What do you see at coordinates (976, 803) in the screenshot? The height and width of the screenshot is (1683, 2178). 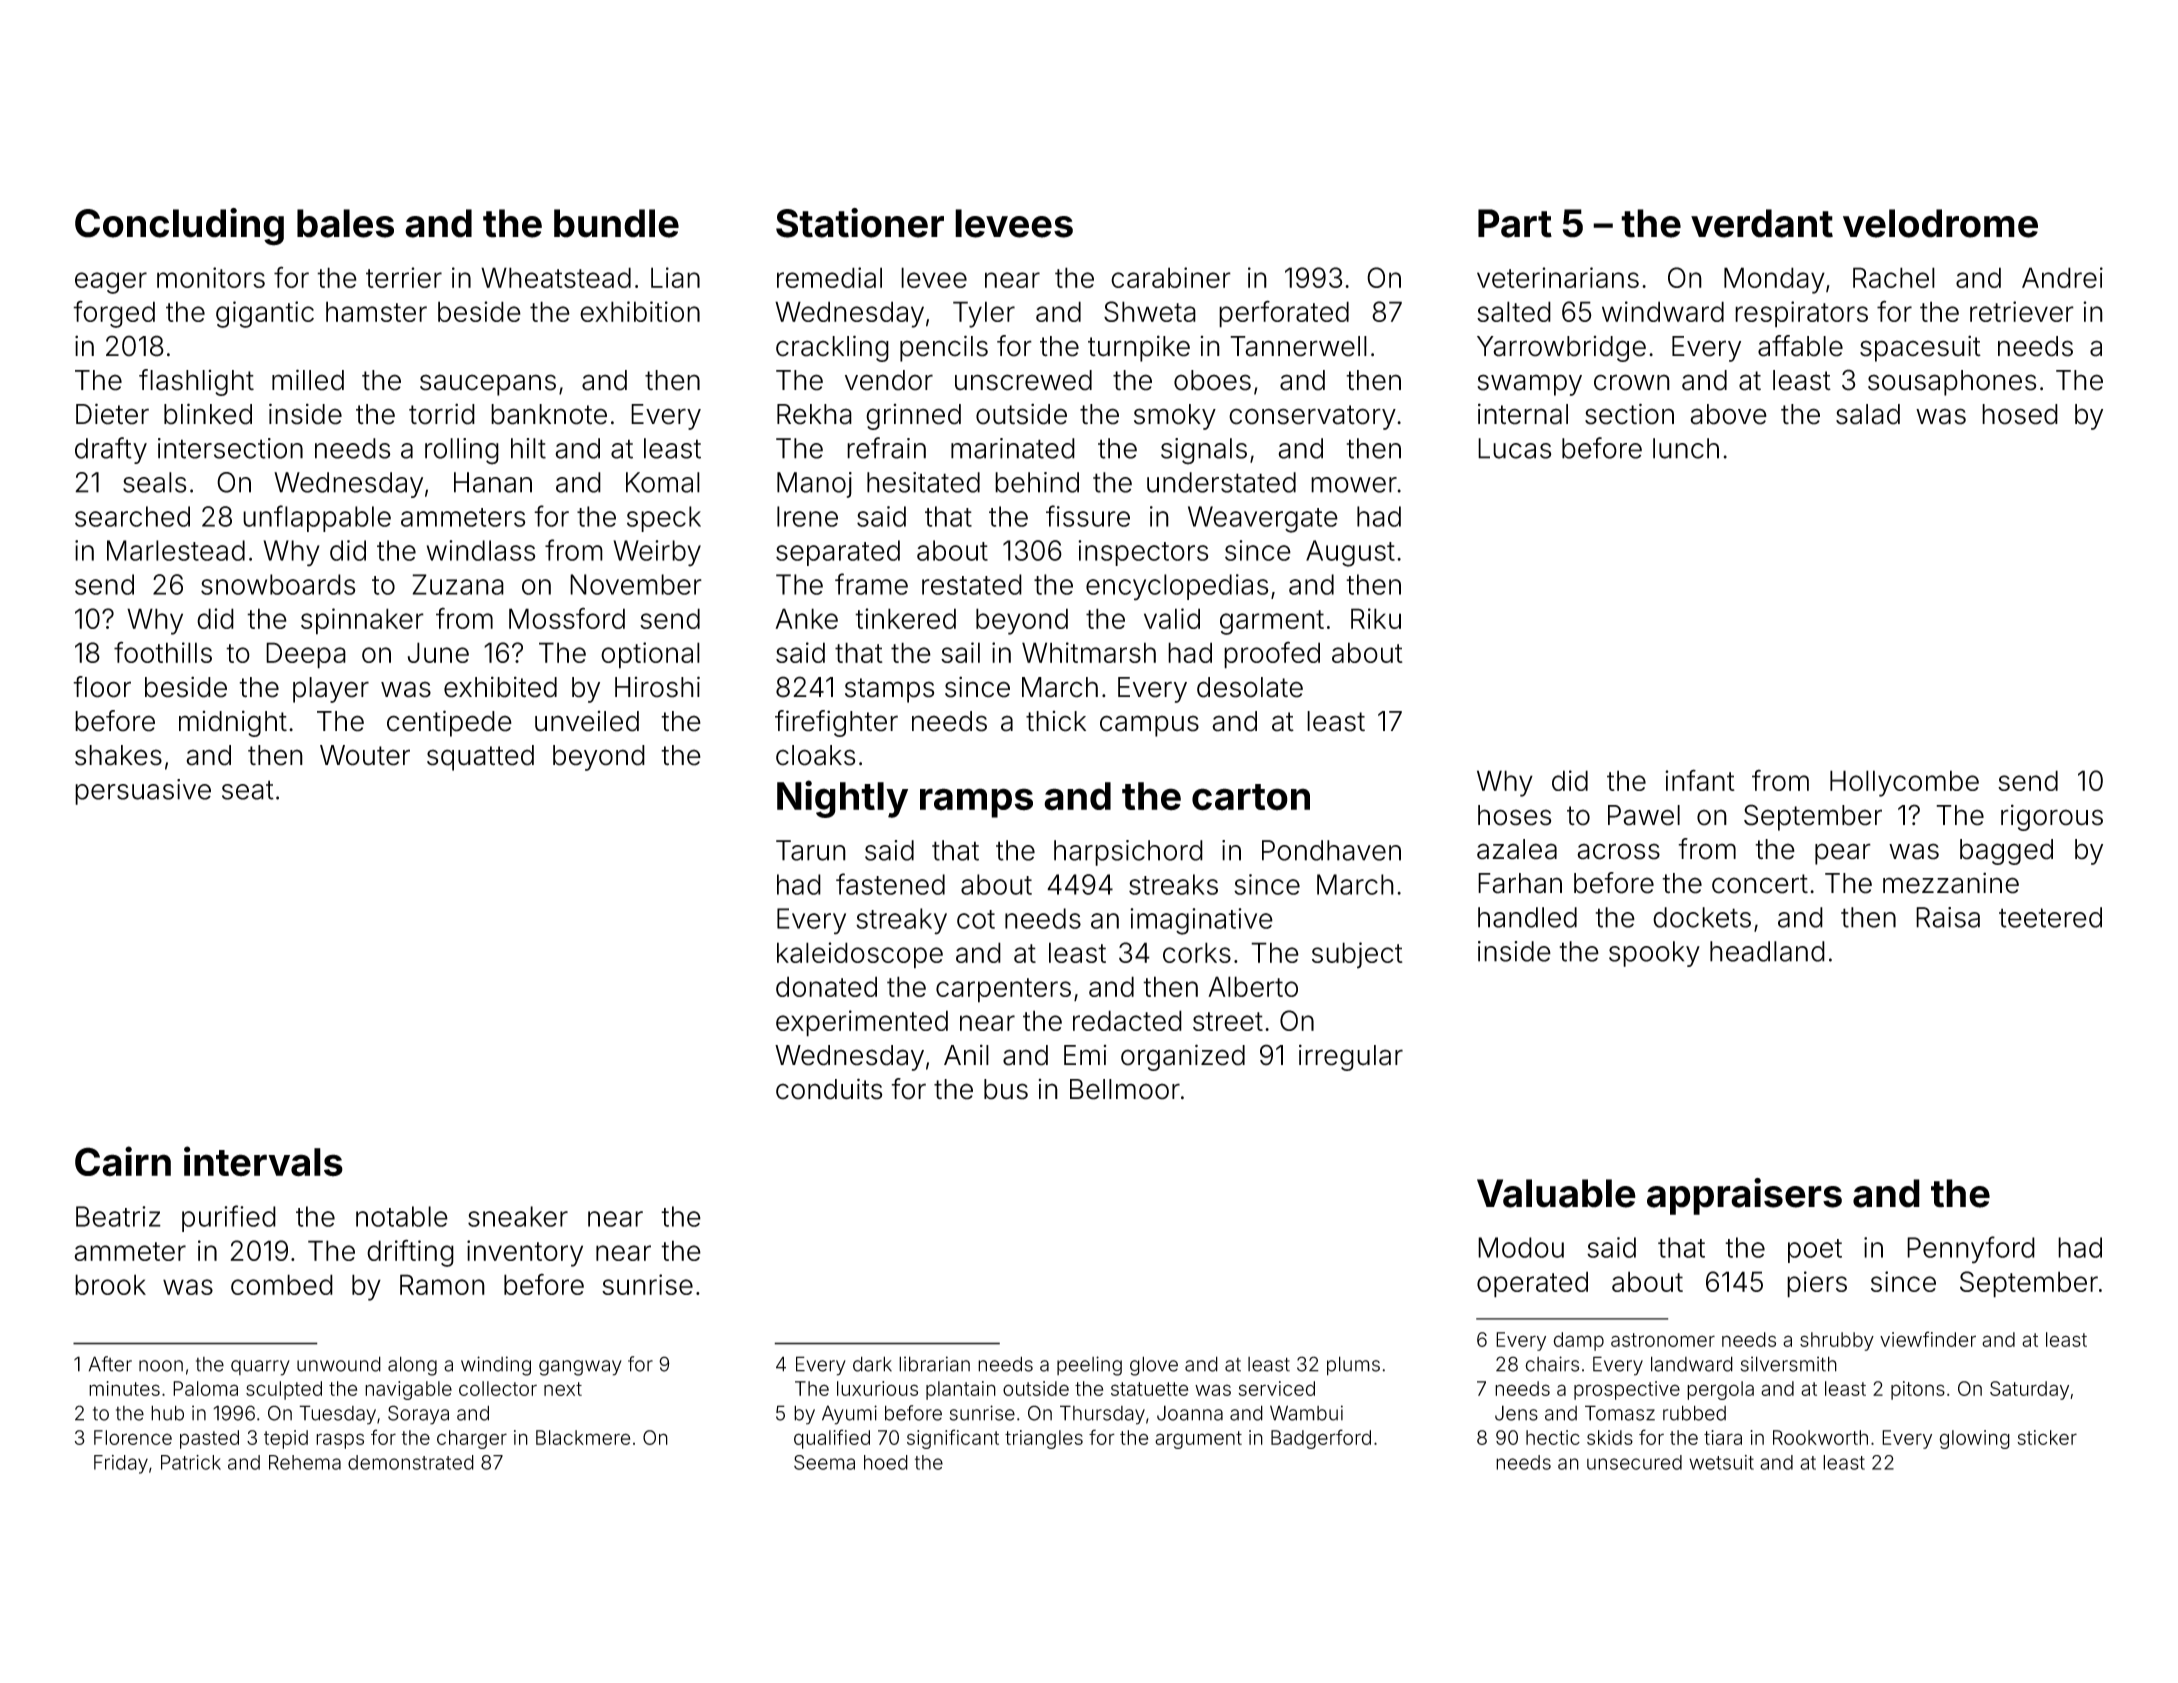 I see `ramps` at bounding box center [976, 803].
